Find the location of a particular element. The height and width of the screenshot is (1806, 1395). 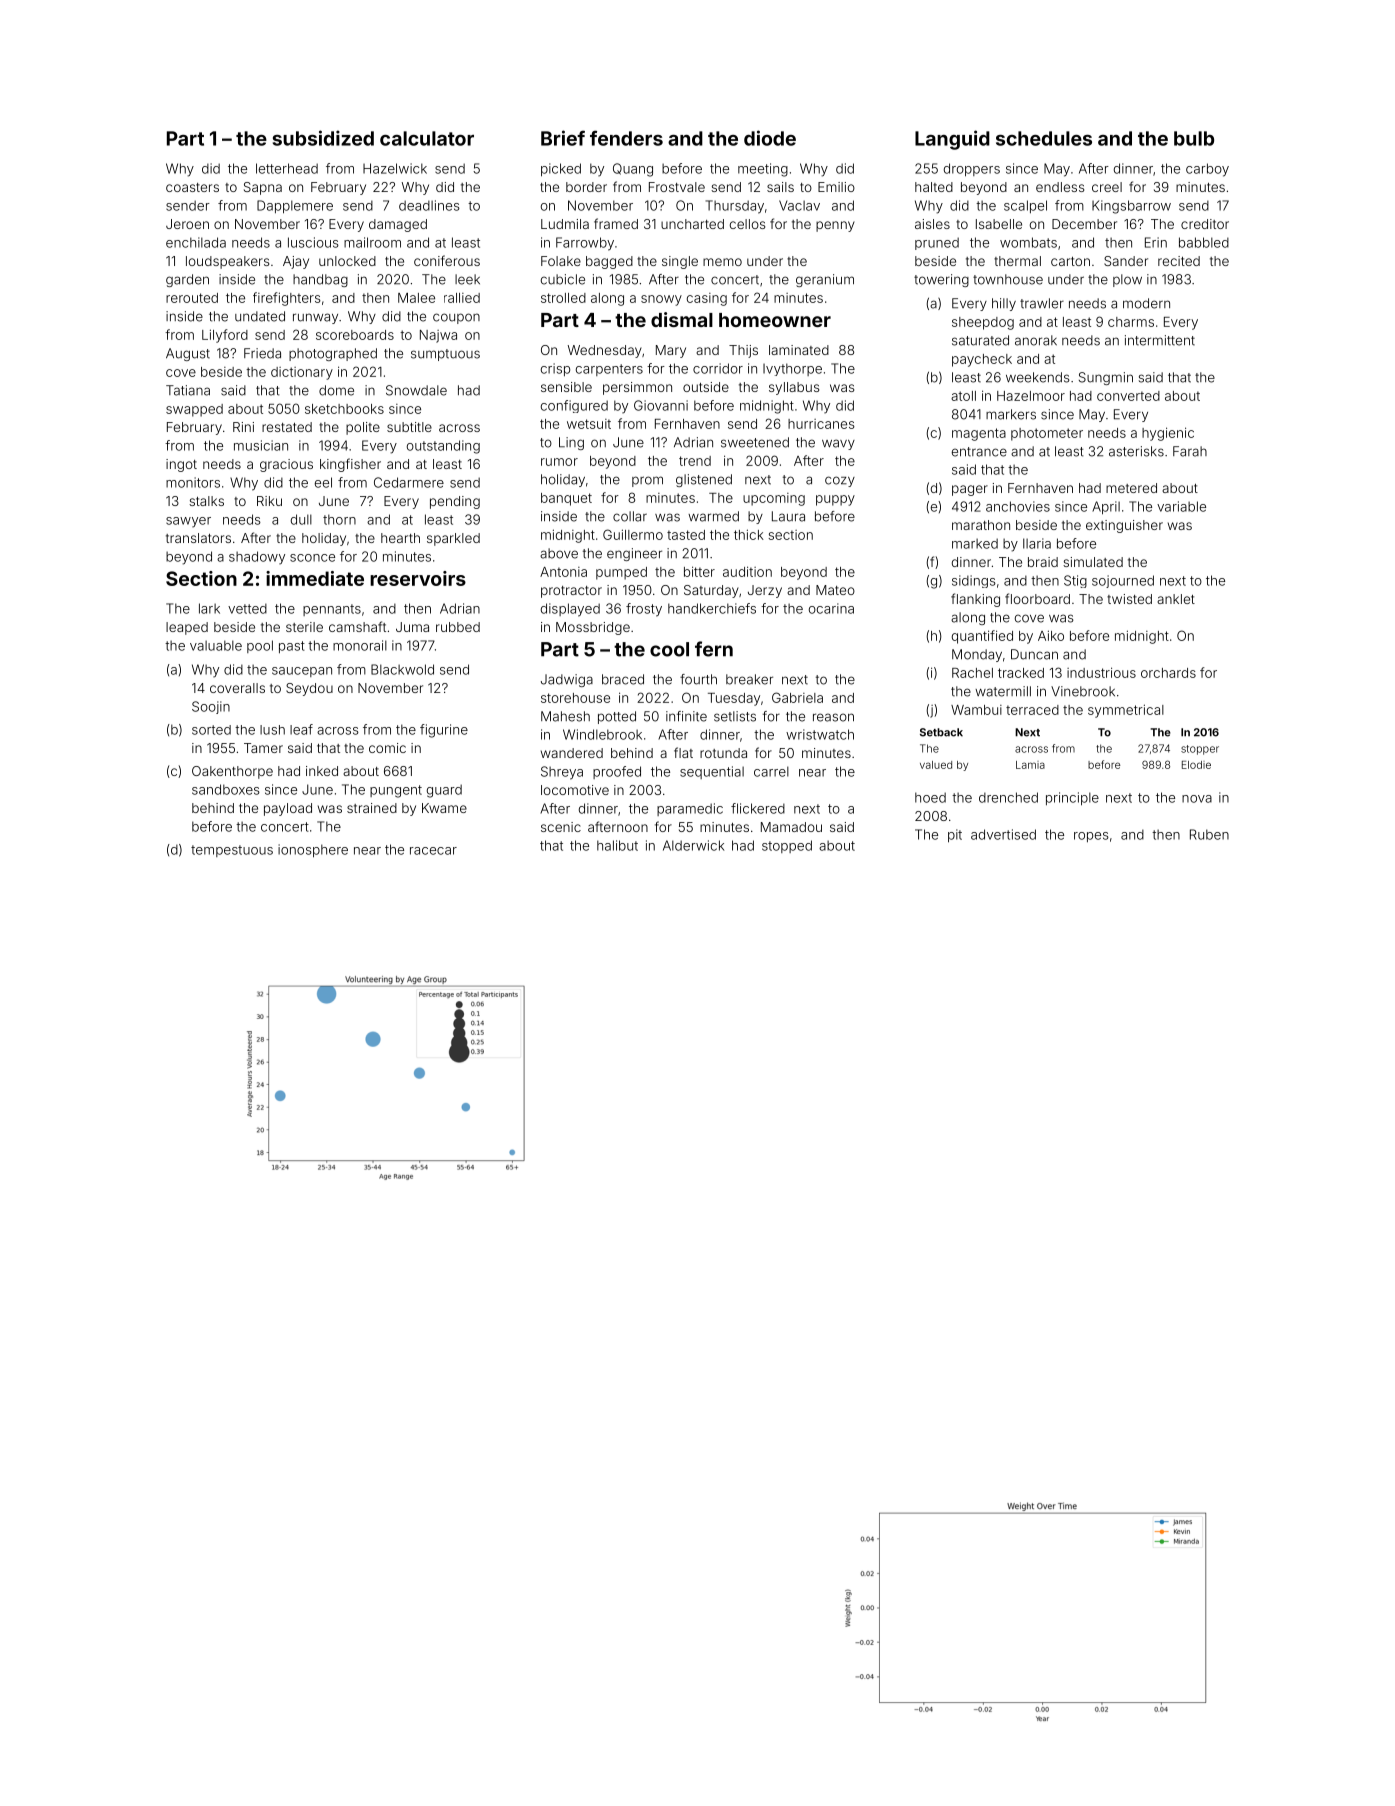

shadowy is located at coordinates (257, 558).
